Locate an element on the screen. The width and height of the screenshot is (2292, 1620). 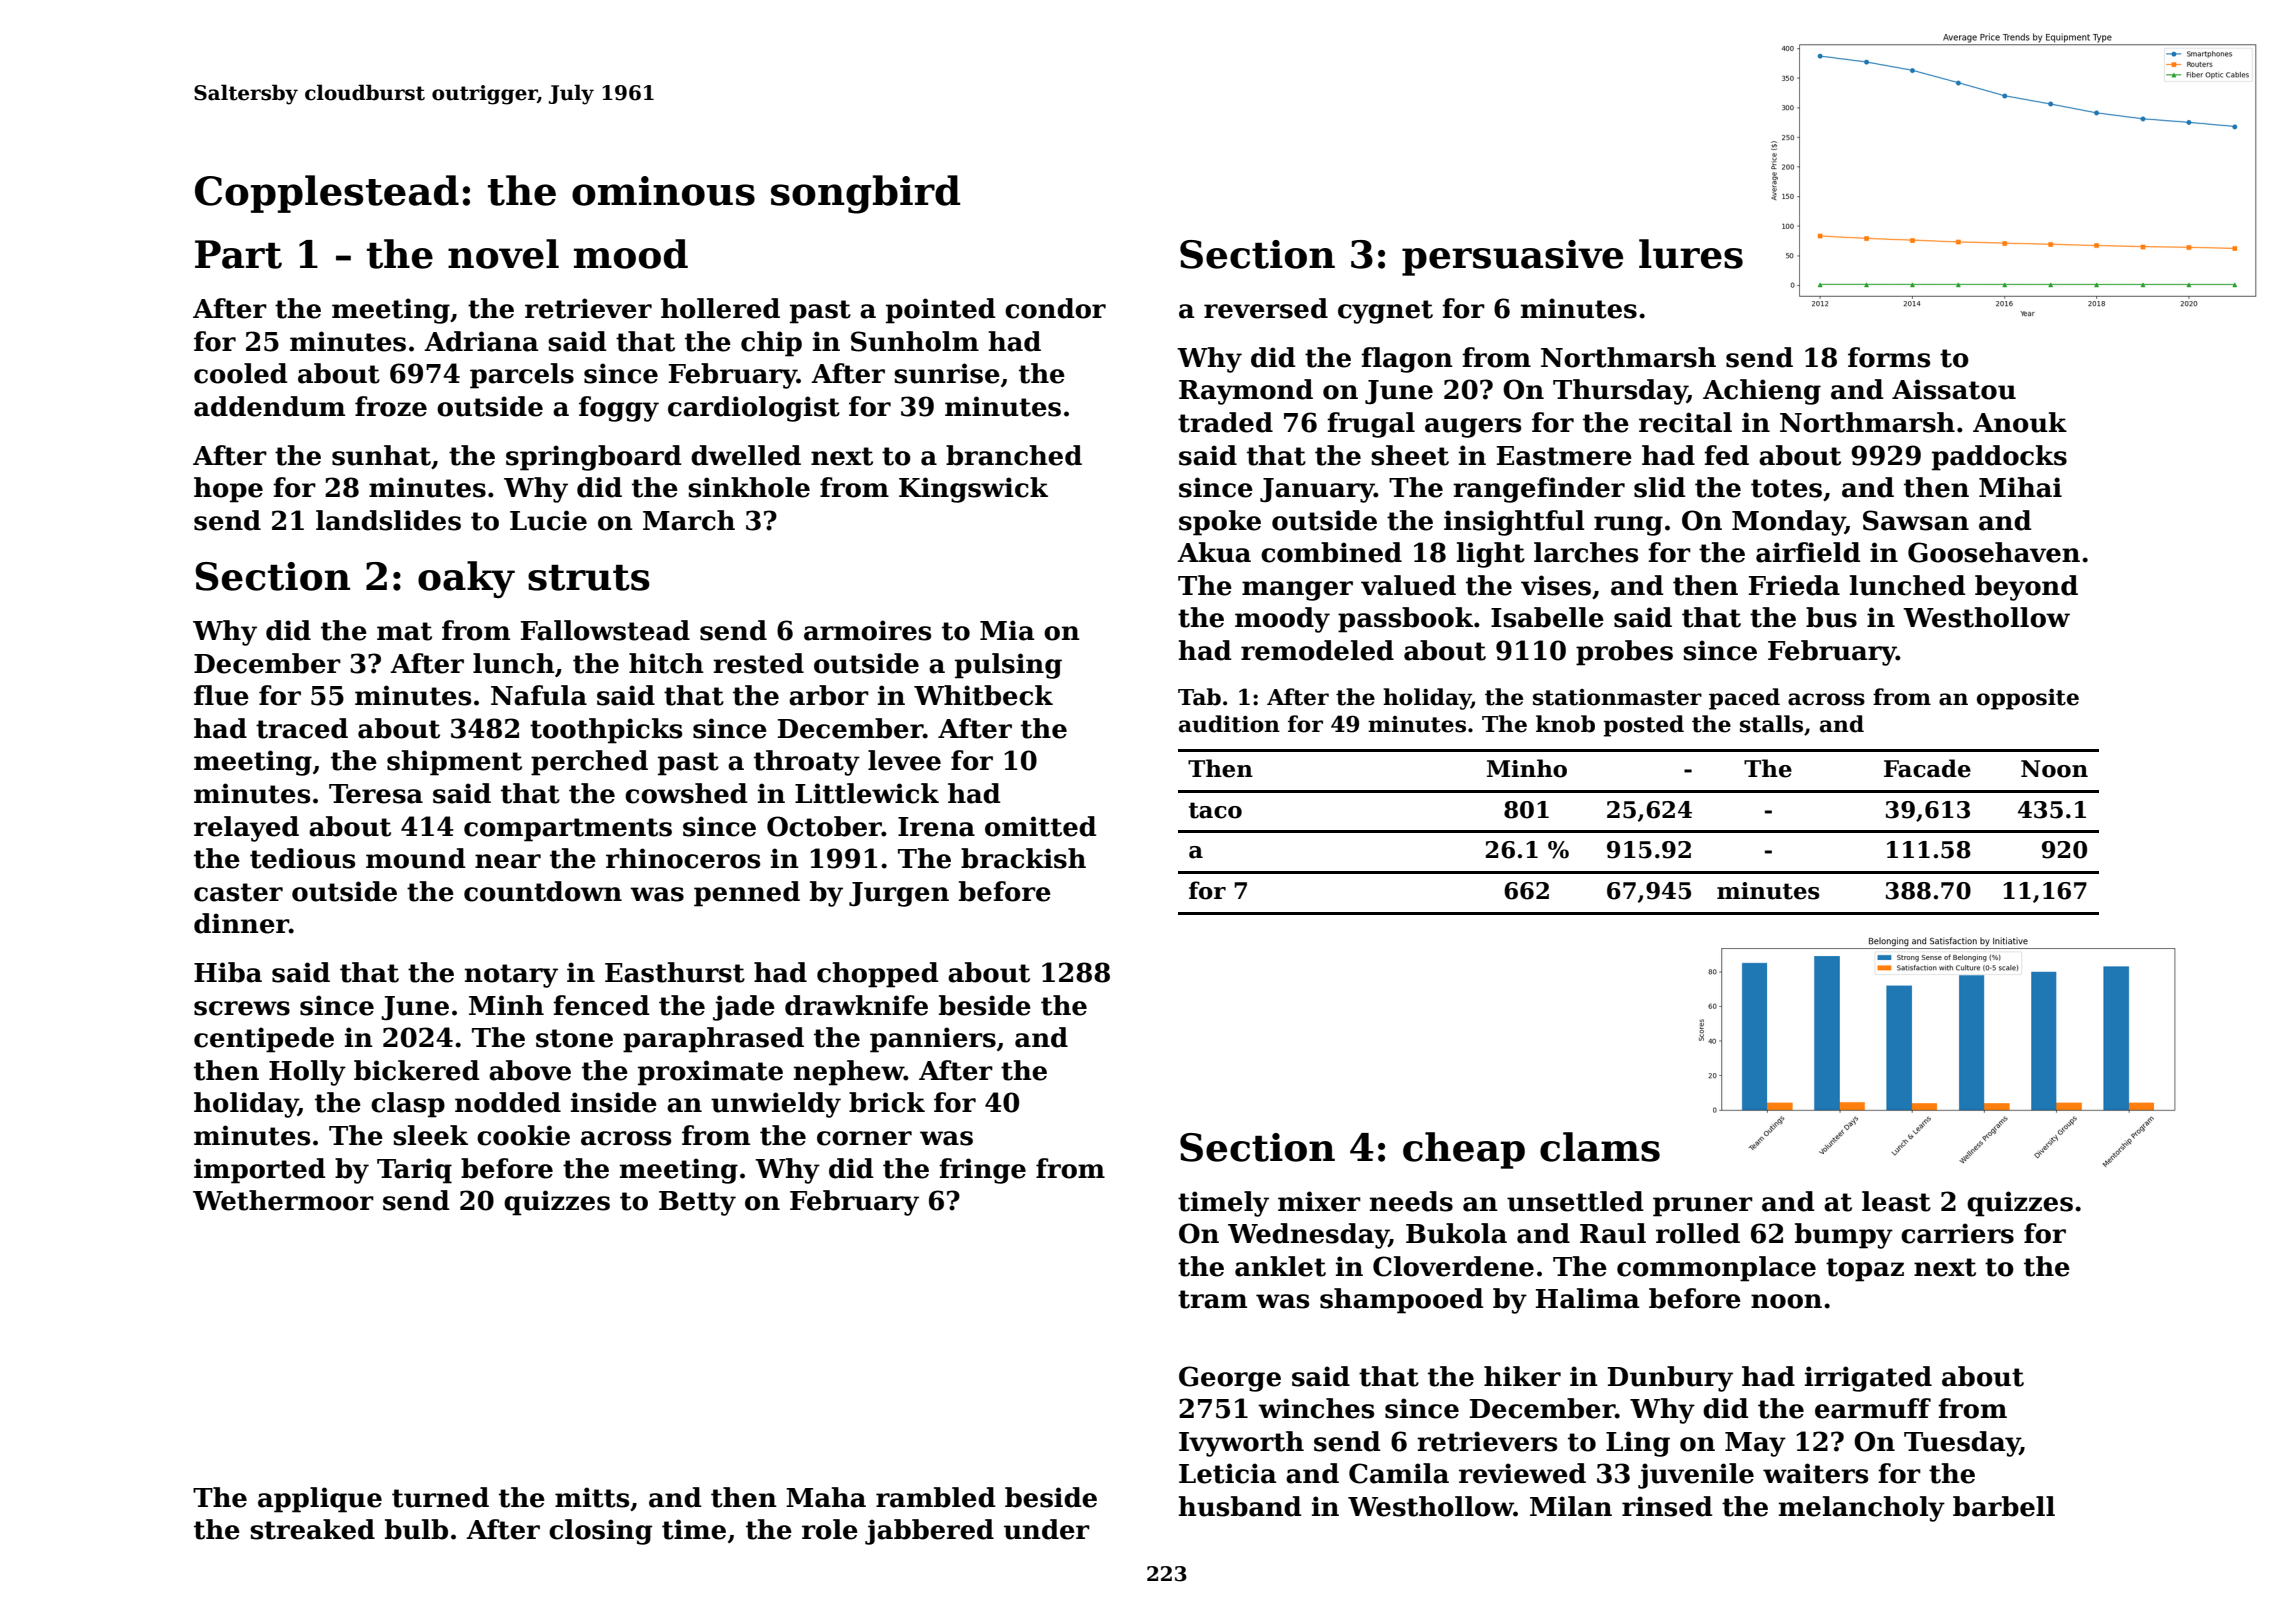
commonplace is located at coordinates (1716, 1269).
